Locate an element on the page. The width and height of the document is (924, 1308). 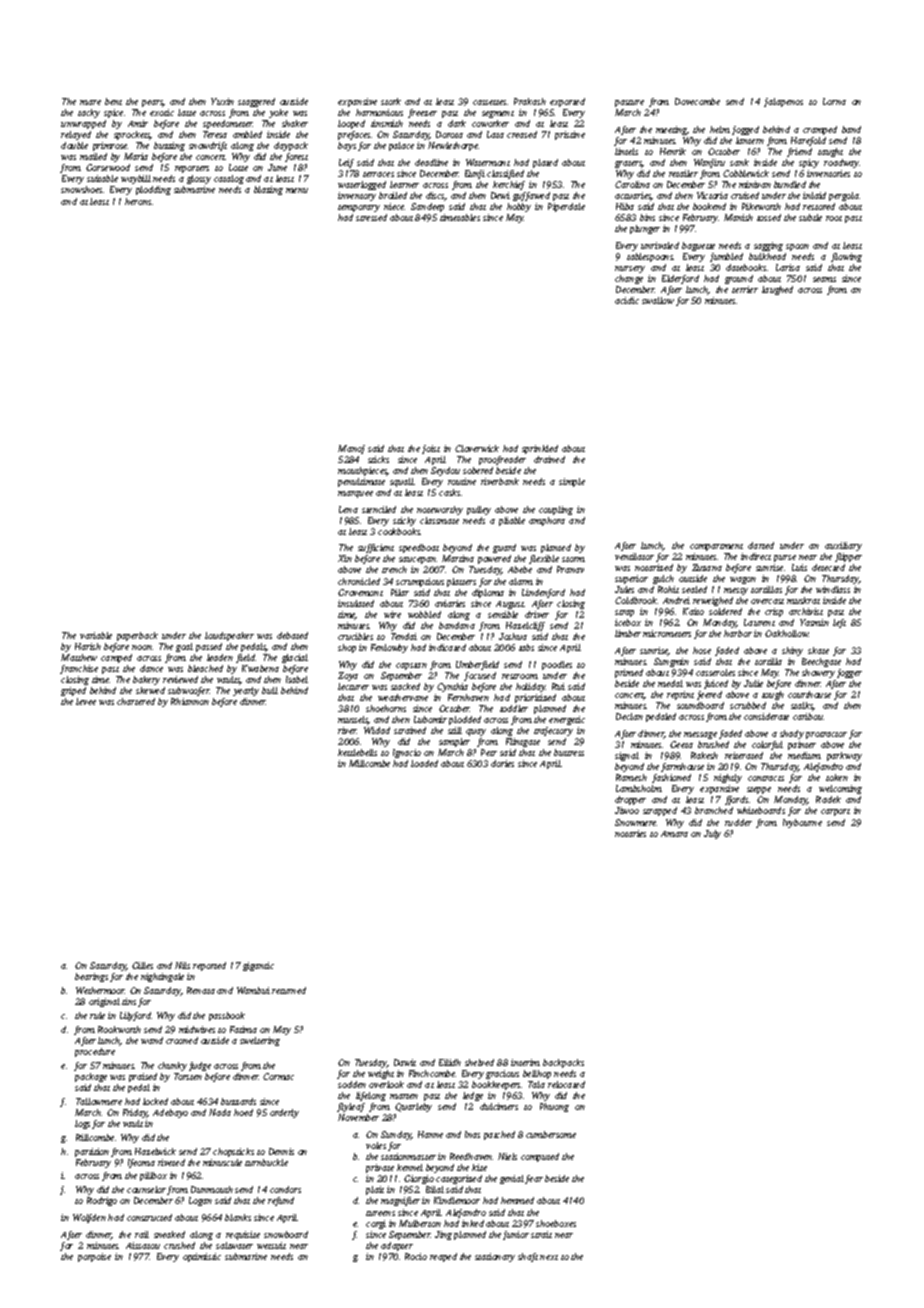
Petr is located at coordinates (489, 752).
